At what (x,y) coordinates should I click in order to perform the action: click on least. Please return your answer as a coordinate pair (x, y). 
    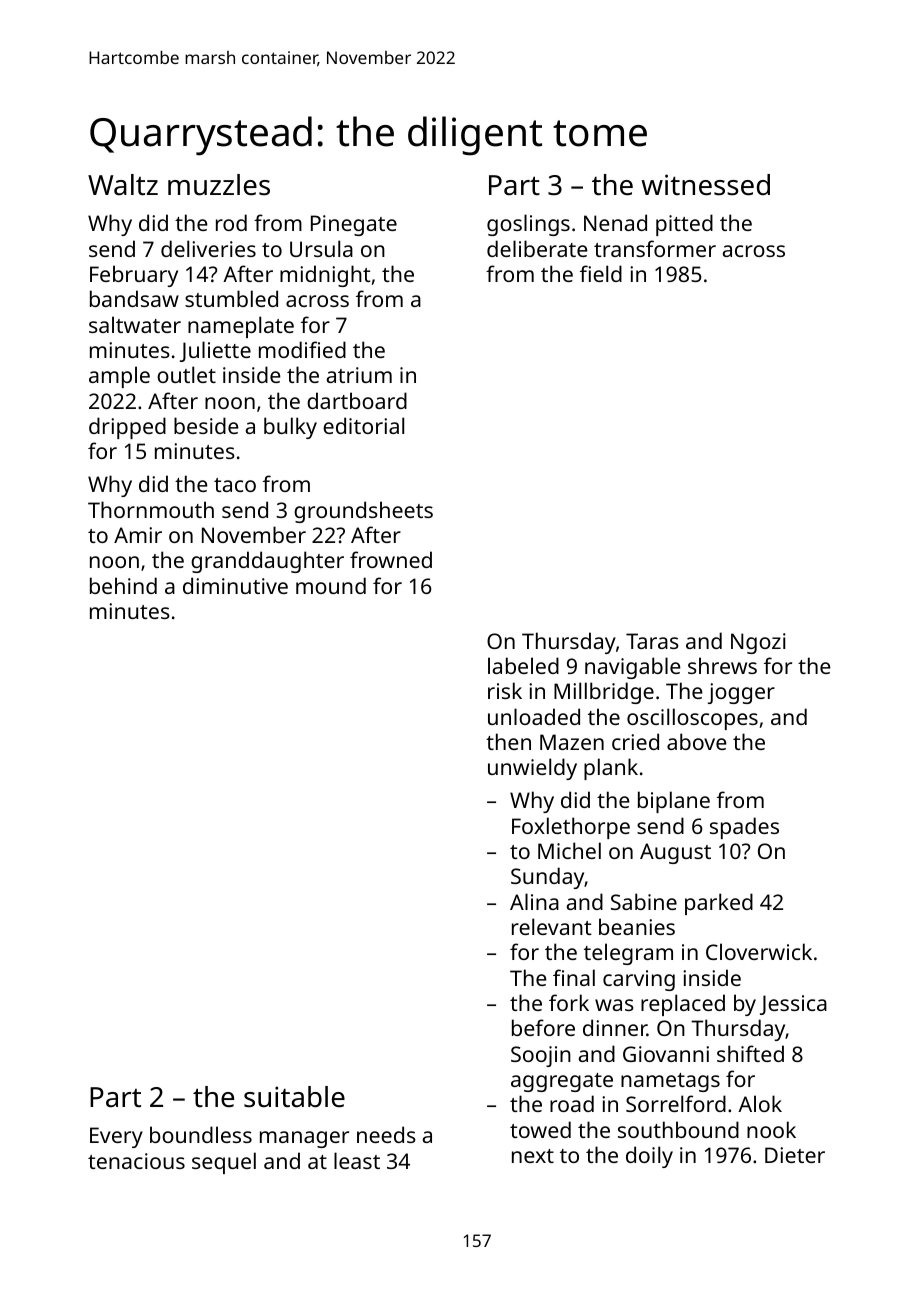
    Looking at the image, I should click on (357, 1160).
